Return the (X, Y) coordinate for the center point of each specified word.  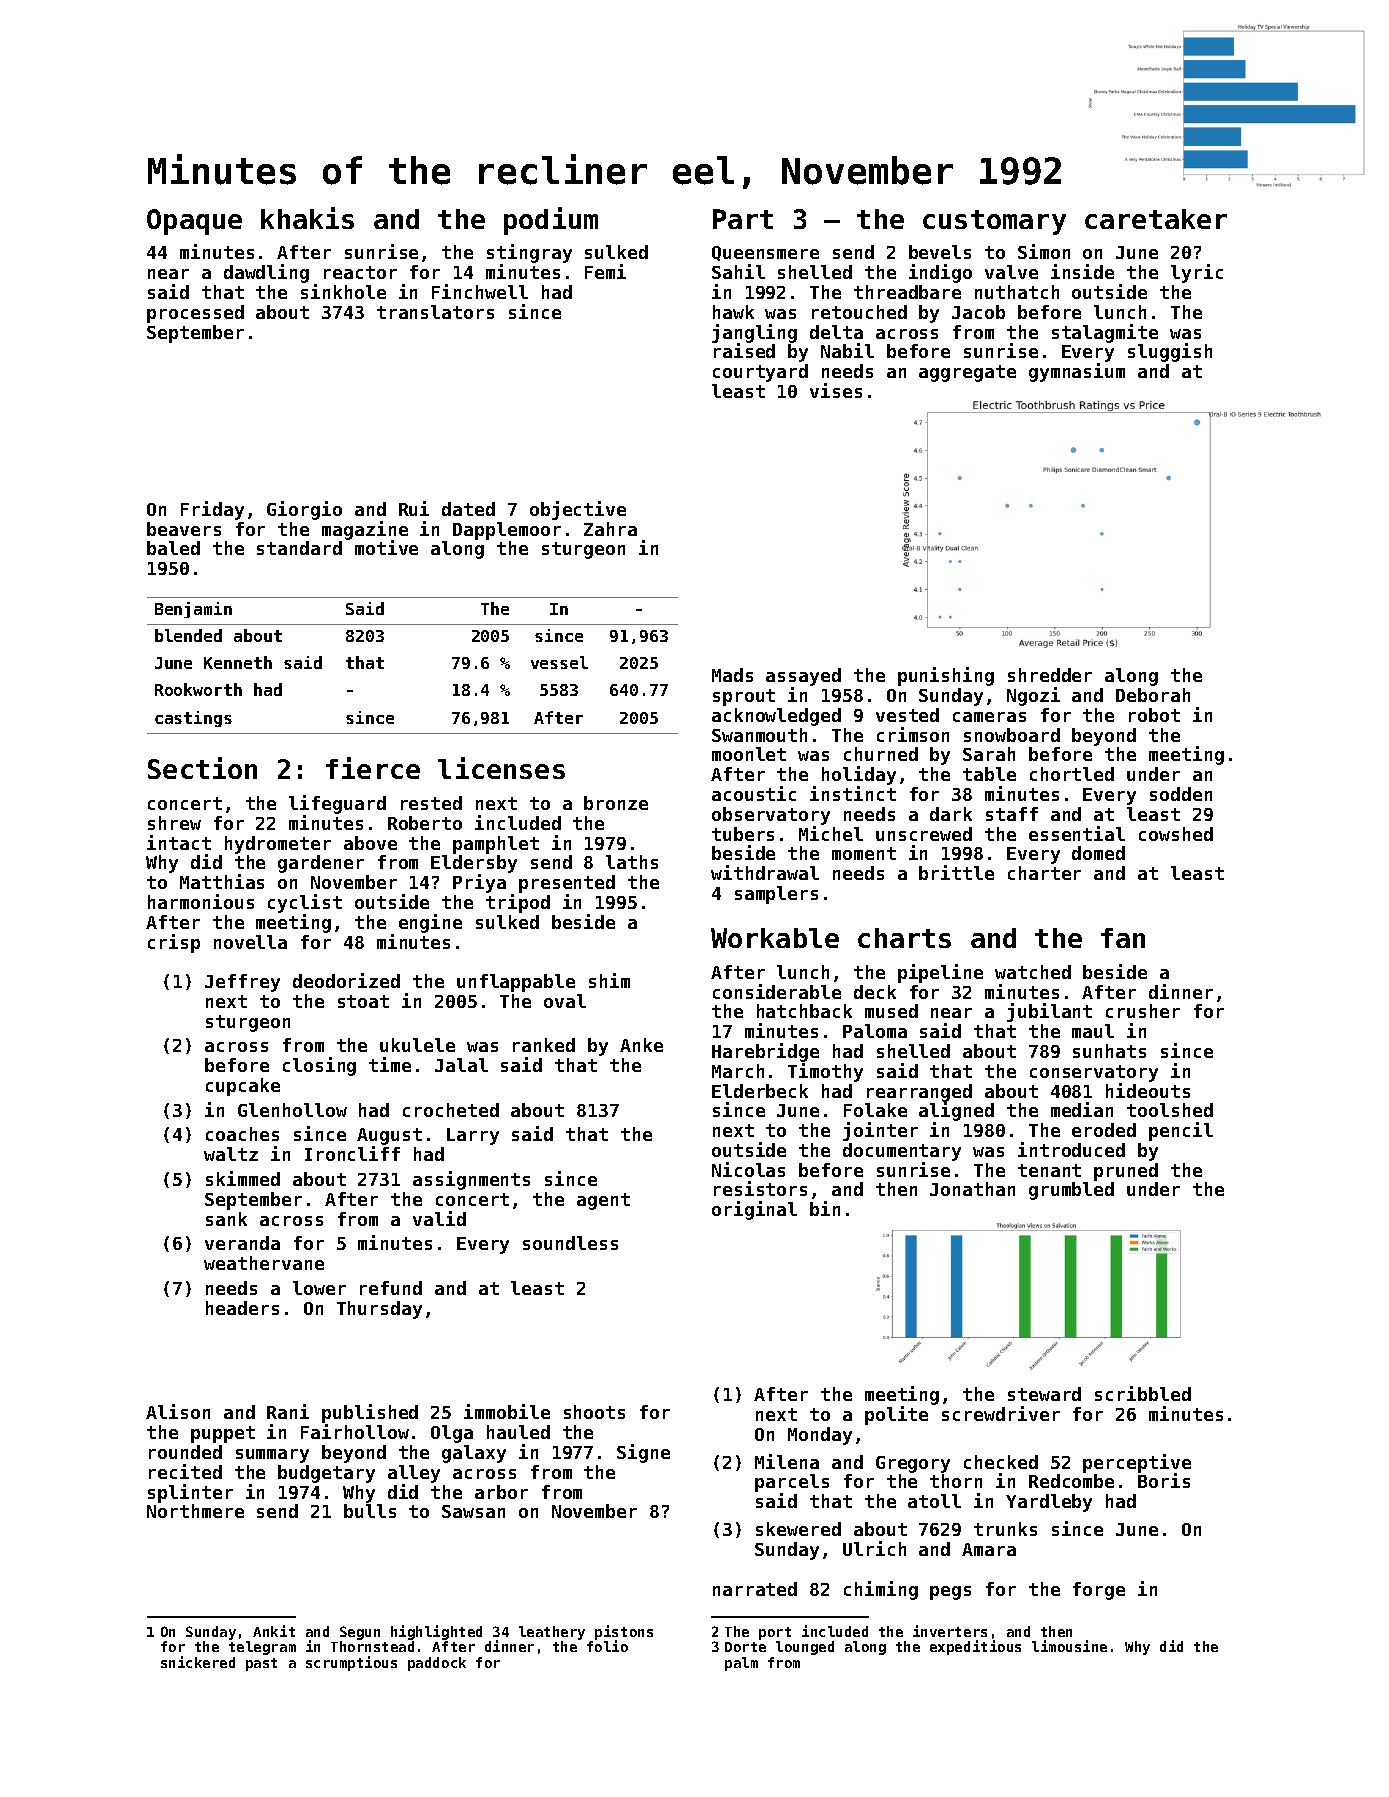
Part (743, 219)
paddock (437, 1664)
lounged (805, 1648)
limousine (1069, 1646)
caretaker (1156, 219)
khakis (307, 218)
